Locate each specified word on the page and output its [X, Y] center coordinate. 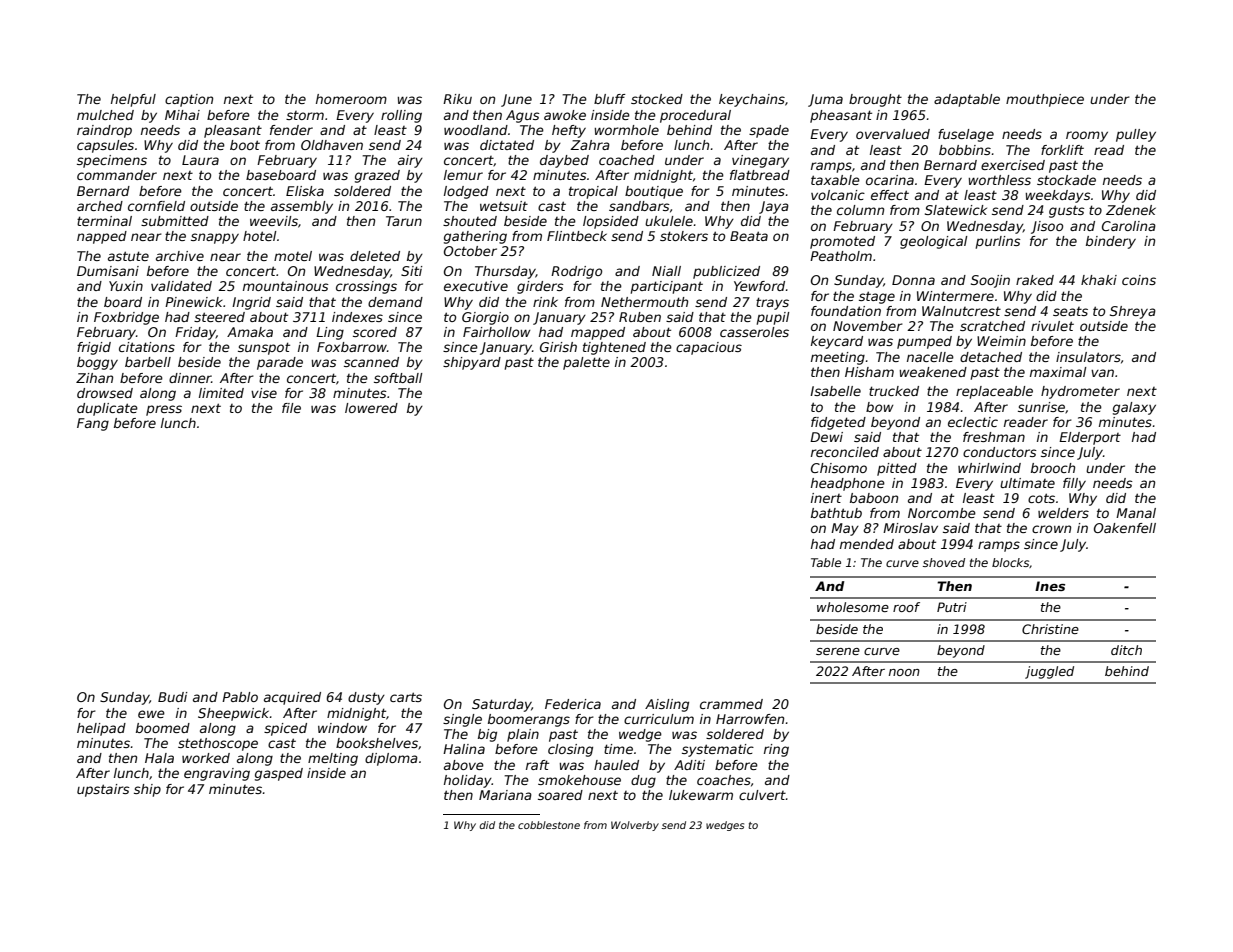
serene [838, 651]
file [291, 408]
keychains [752, 100]
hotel [260, 236]
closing [570, 750]
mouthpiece [1045, 100]
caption [189, 100]
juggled [1049, 672]
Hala [159, 758]
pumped [924, 342]
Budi [173, 697]
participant [667, 287]
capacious [709, 348]
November [868, 326]
